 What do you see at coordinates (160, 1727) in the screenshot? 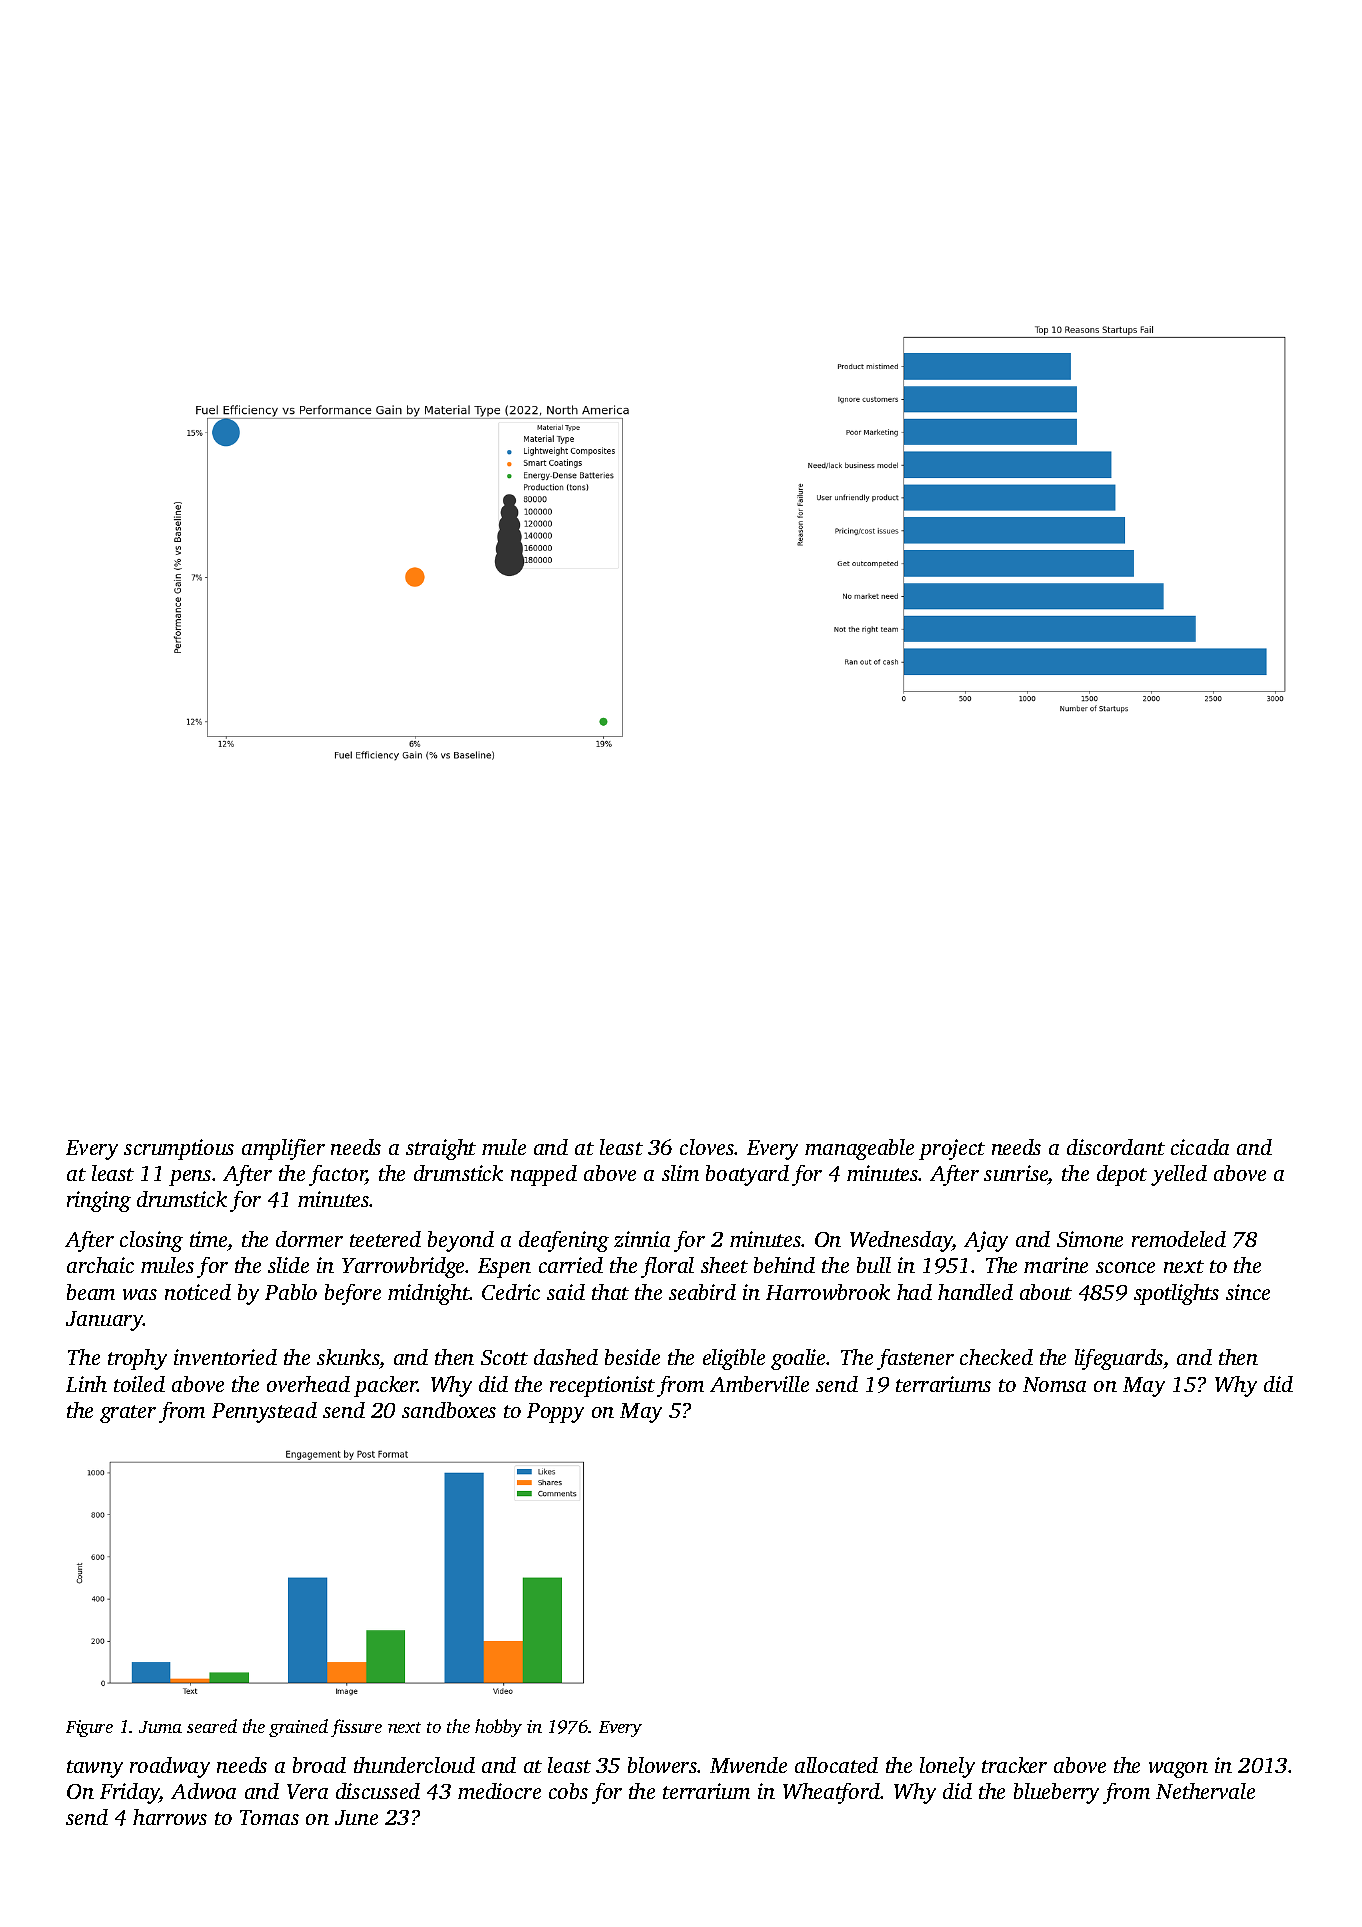
I see `Juma` at bounding box center [160, 1727].
